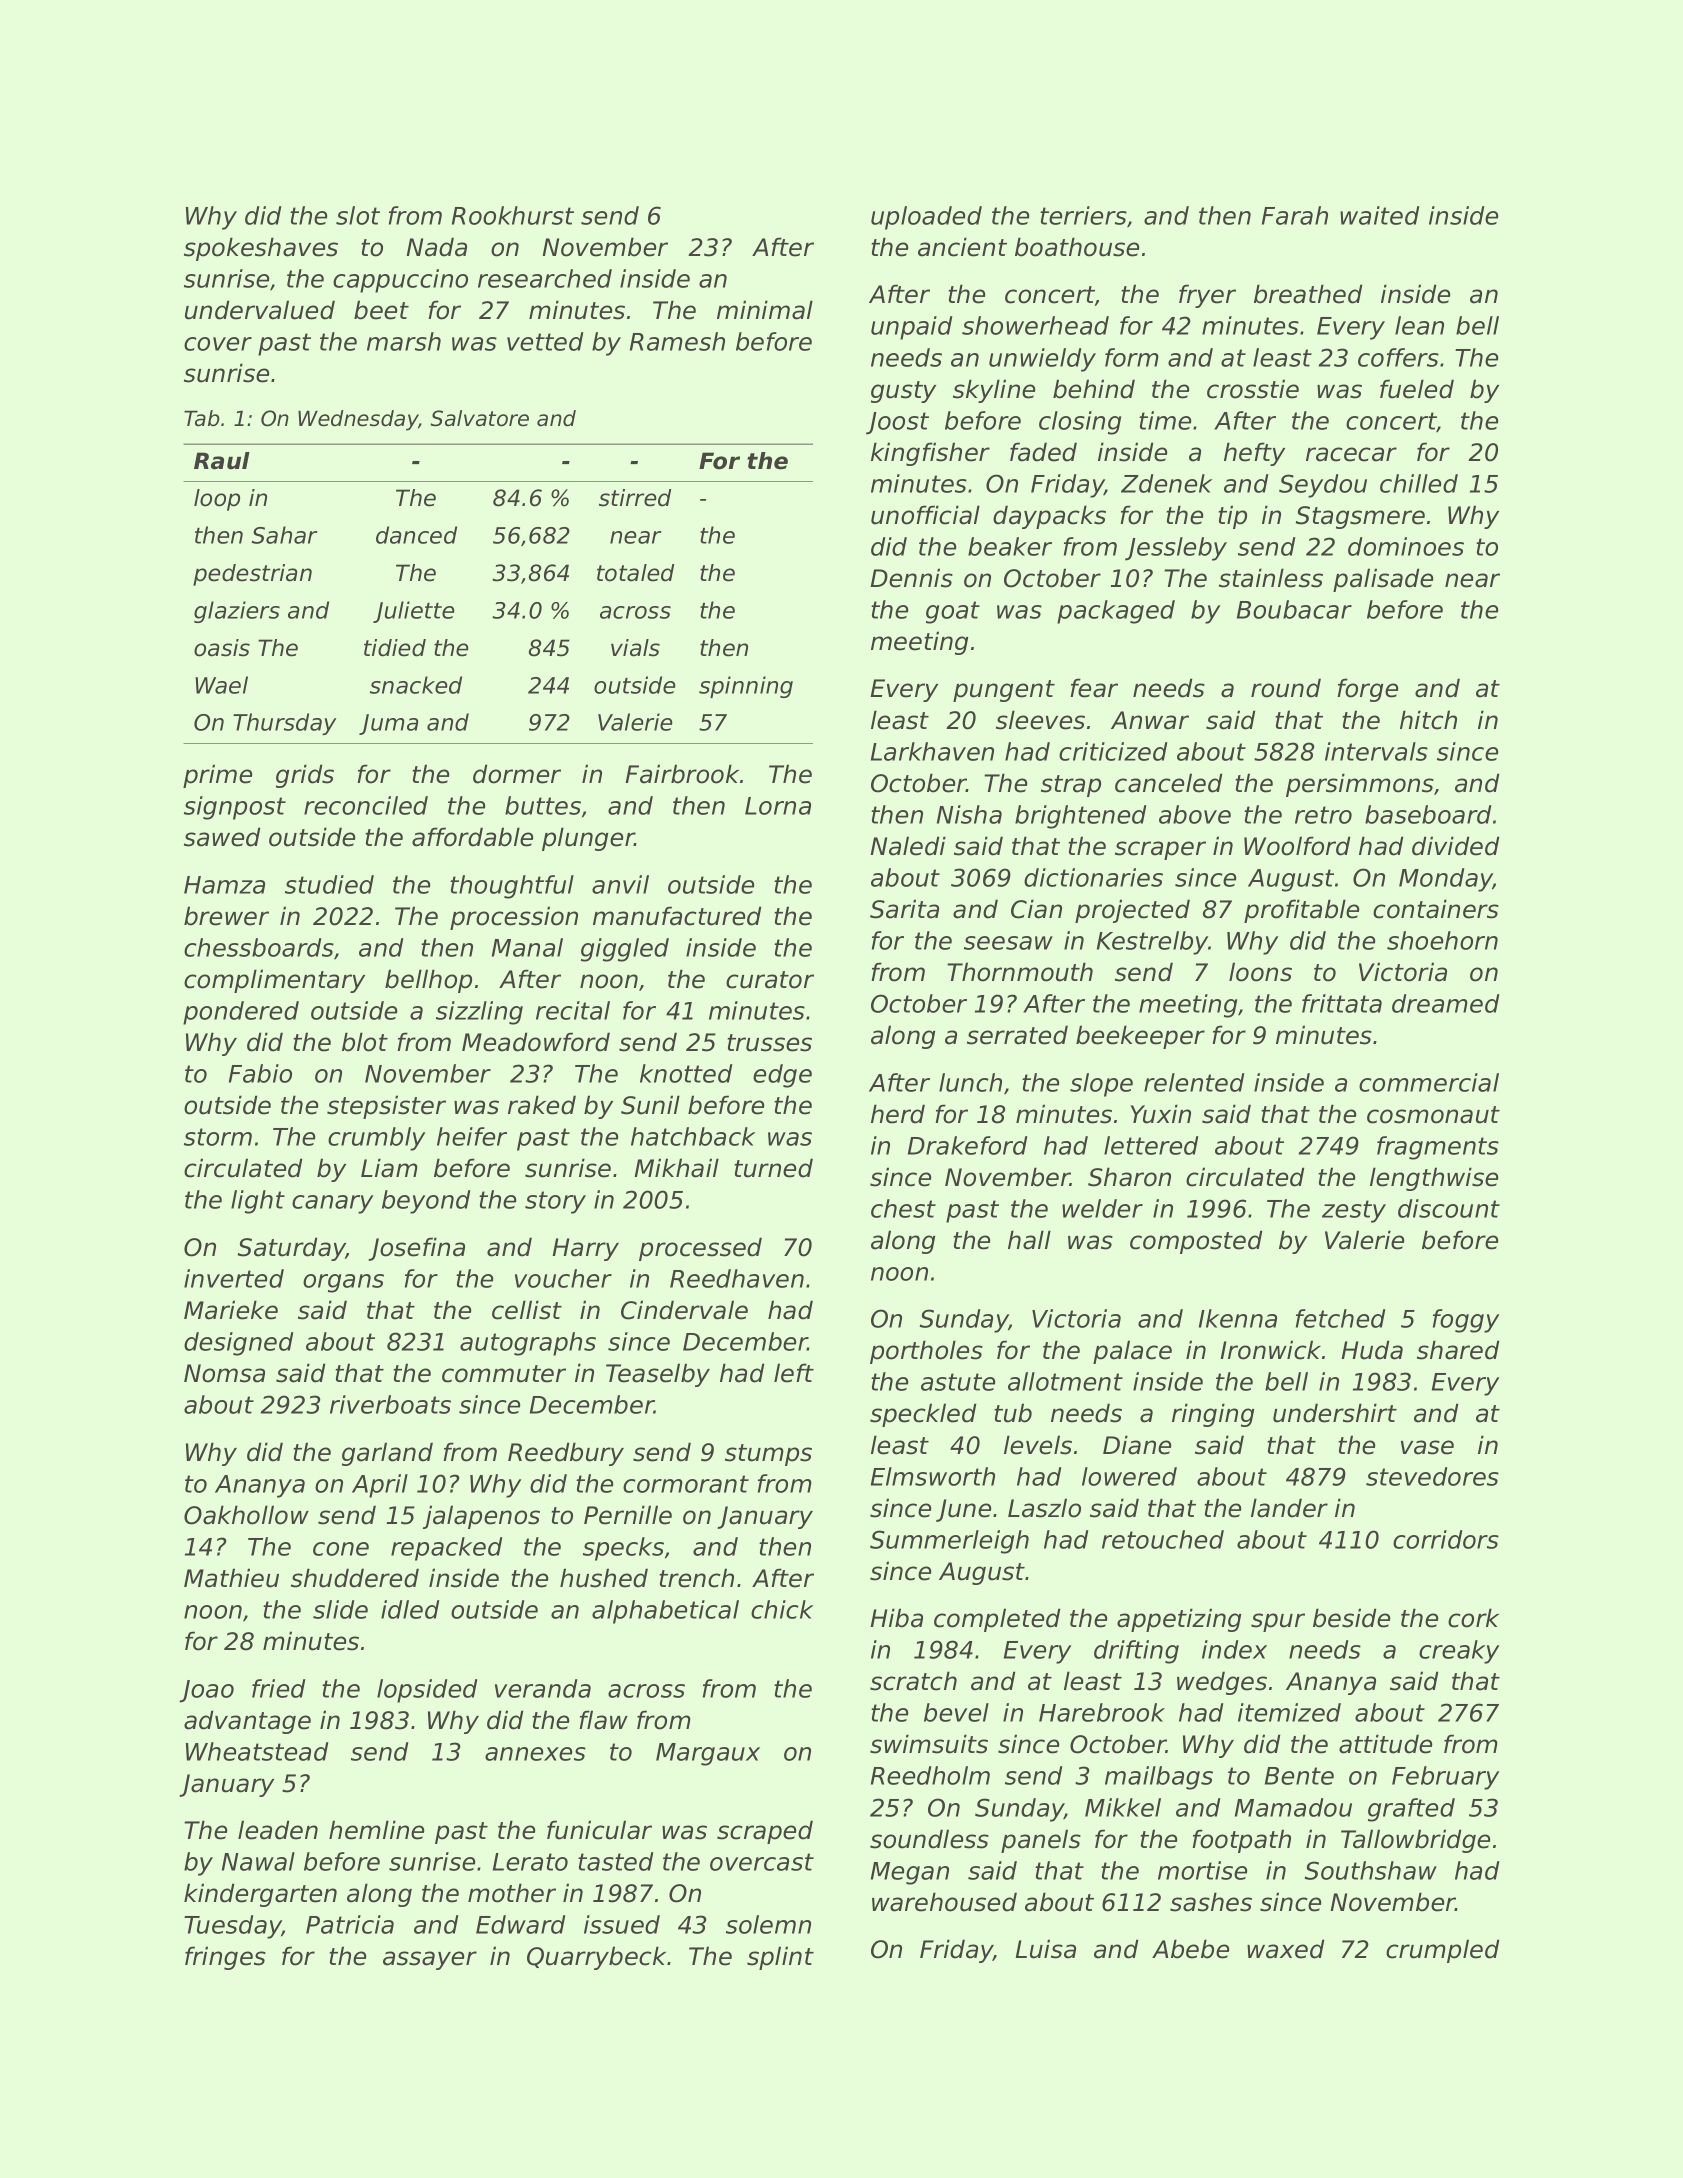  I want to click on sashes, so click(1211, 1902).
